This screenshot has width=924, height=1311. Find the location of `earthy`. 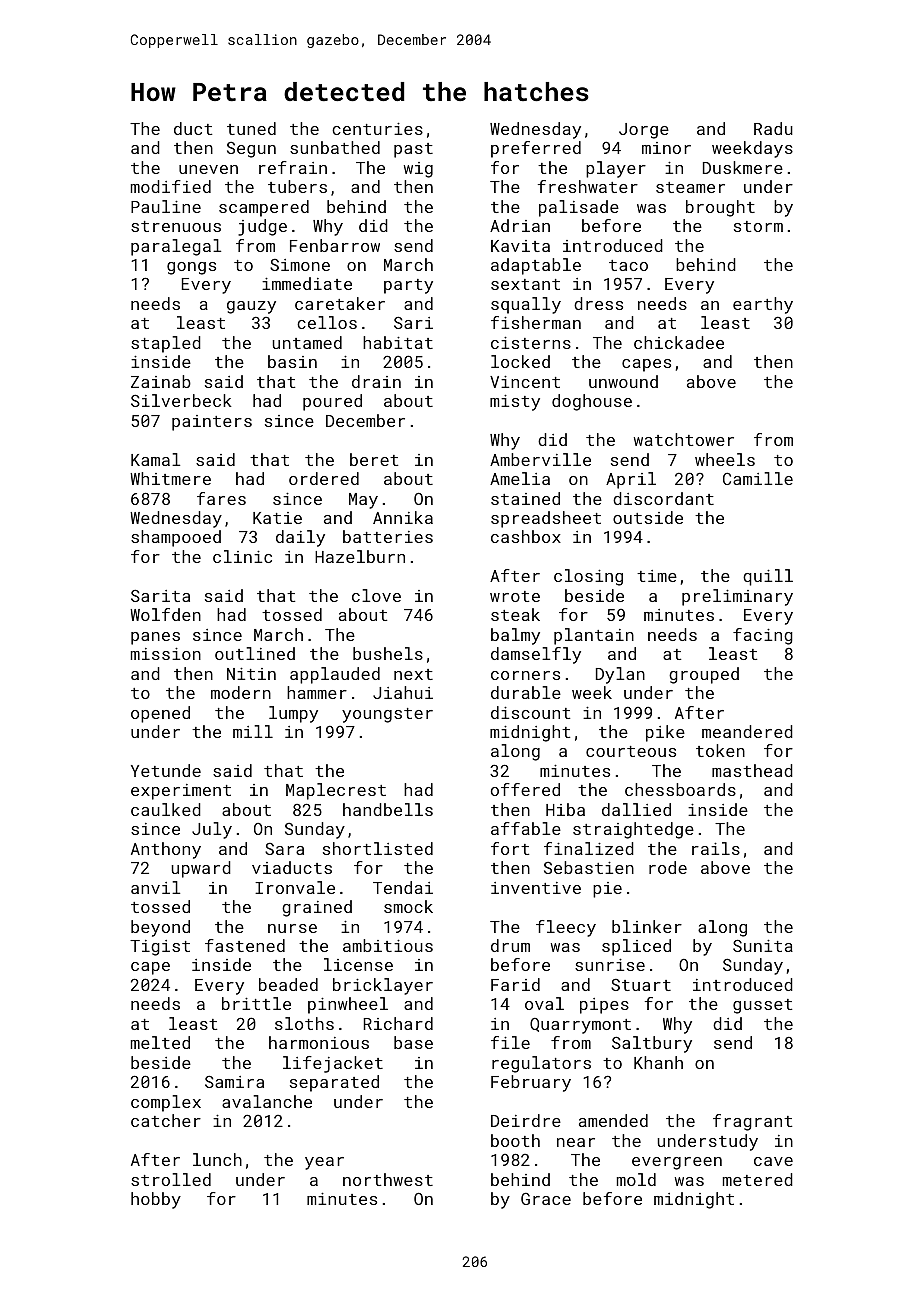

earthy is located at coordinates (763, 305).
